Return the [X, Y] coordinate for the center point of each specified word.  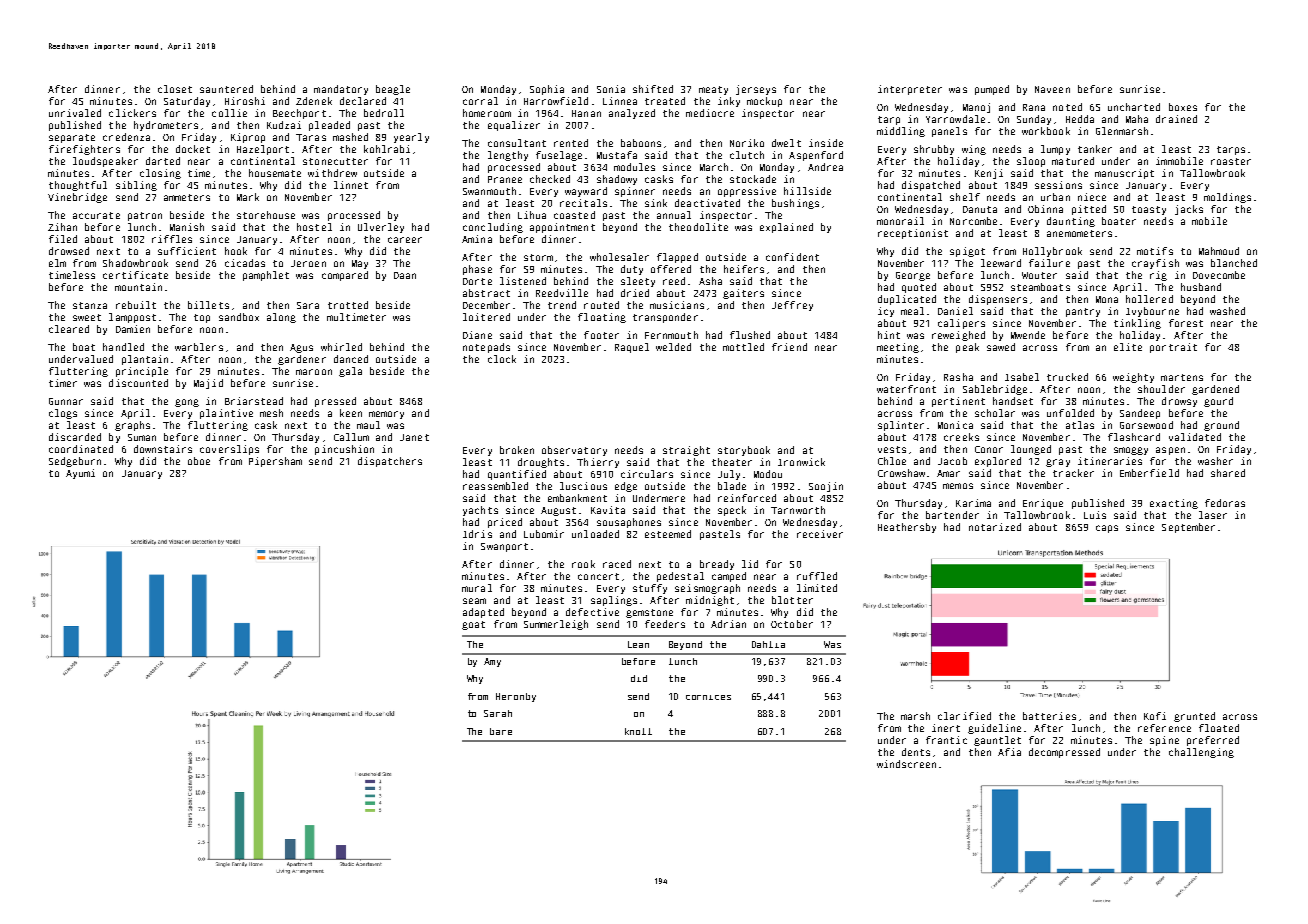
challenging [1201, 753]
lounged [1031, 450]
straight [686, 451]
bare [501, 731]
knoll [638, 731]
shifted [653, 89]
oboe [199, 461]
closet [175, 89]
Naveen [1052, 89]
